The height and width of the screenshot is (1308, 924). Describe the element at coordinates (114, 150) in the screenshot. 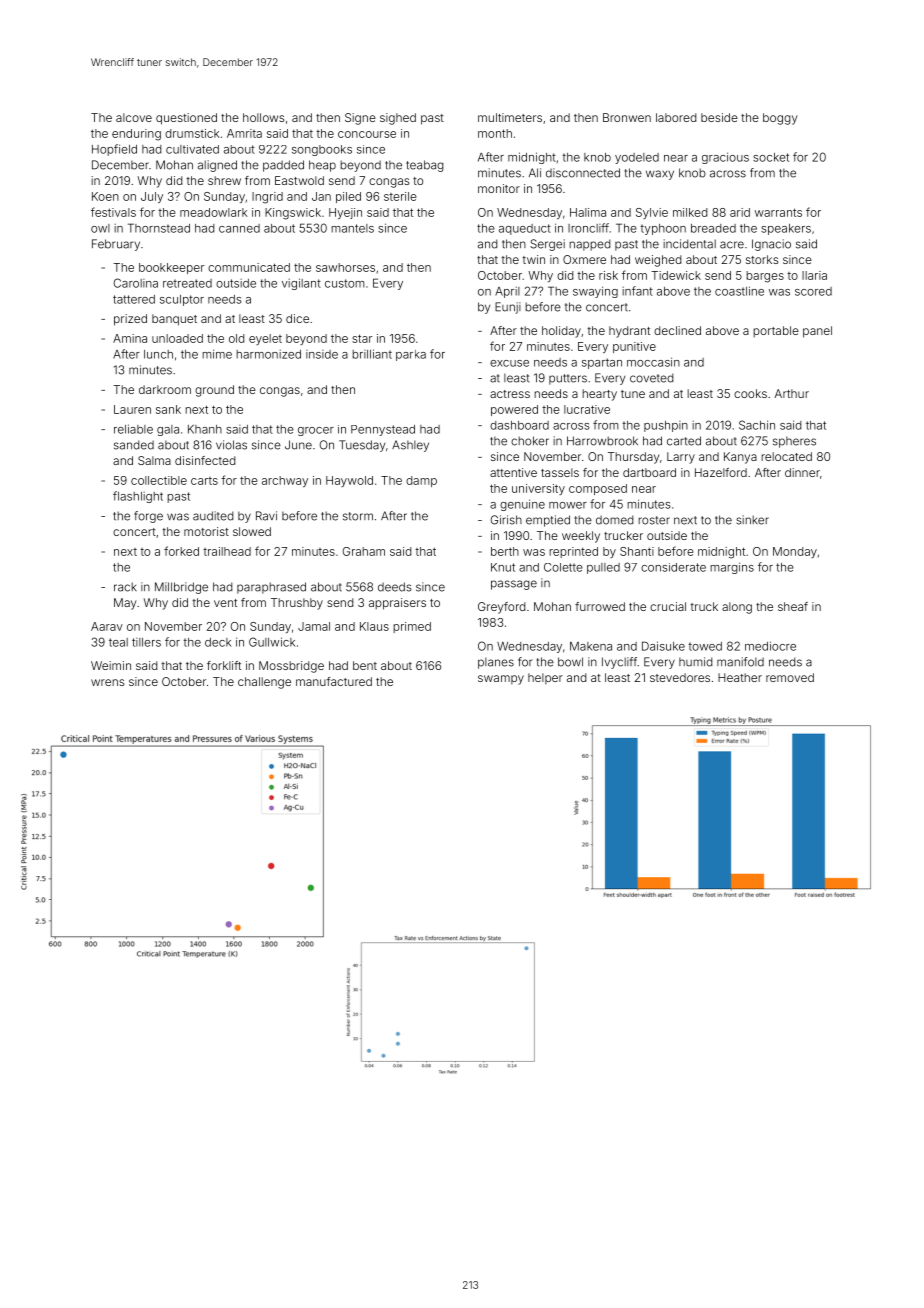

I see `Hopfield` at that location.
